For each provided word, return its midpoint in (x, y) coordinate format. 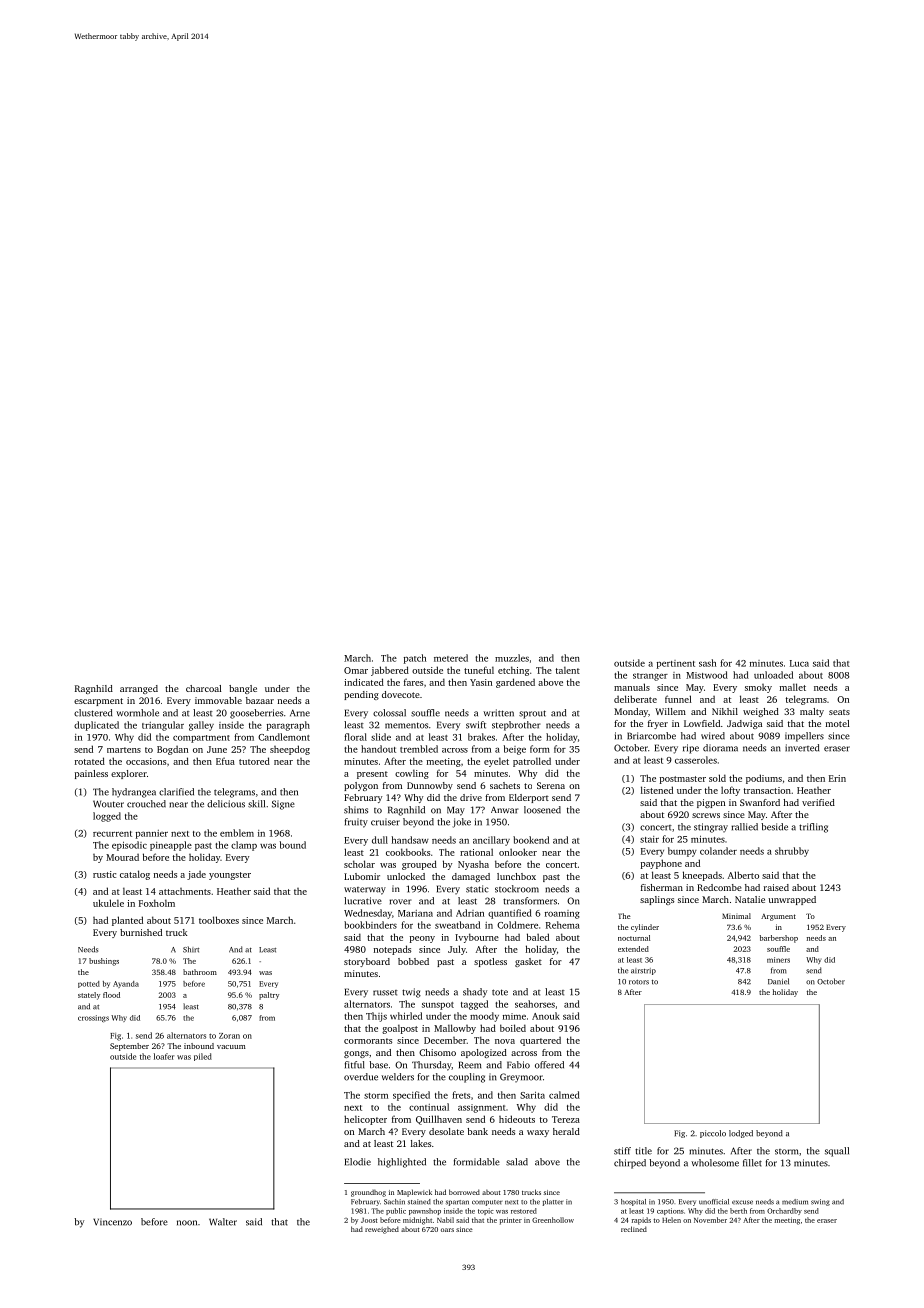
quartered (540, 1041)
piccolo (713, 1134)
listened (657, 790)
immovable (218, 700)
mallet (793, 687)
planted (127, 921)
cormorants (368, 1041)
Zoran (229, 1036)
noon (187, 1223)
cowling (412, 774)
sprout (532, 714)
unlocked (406, 876)
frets (461, 1095)
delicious (226, 804)
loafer (164, 1056)
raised (776, 887)
